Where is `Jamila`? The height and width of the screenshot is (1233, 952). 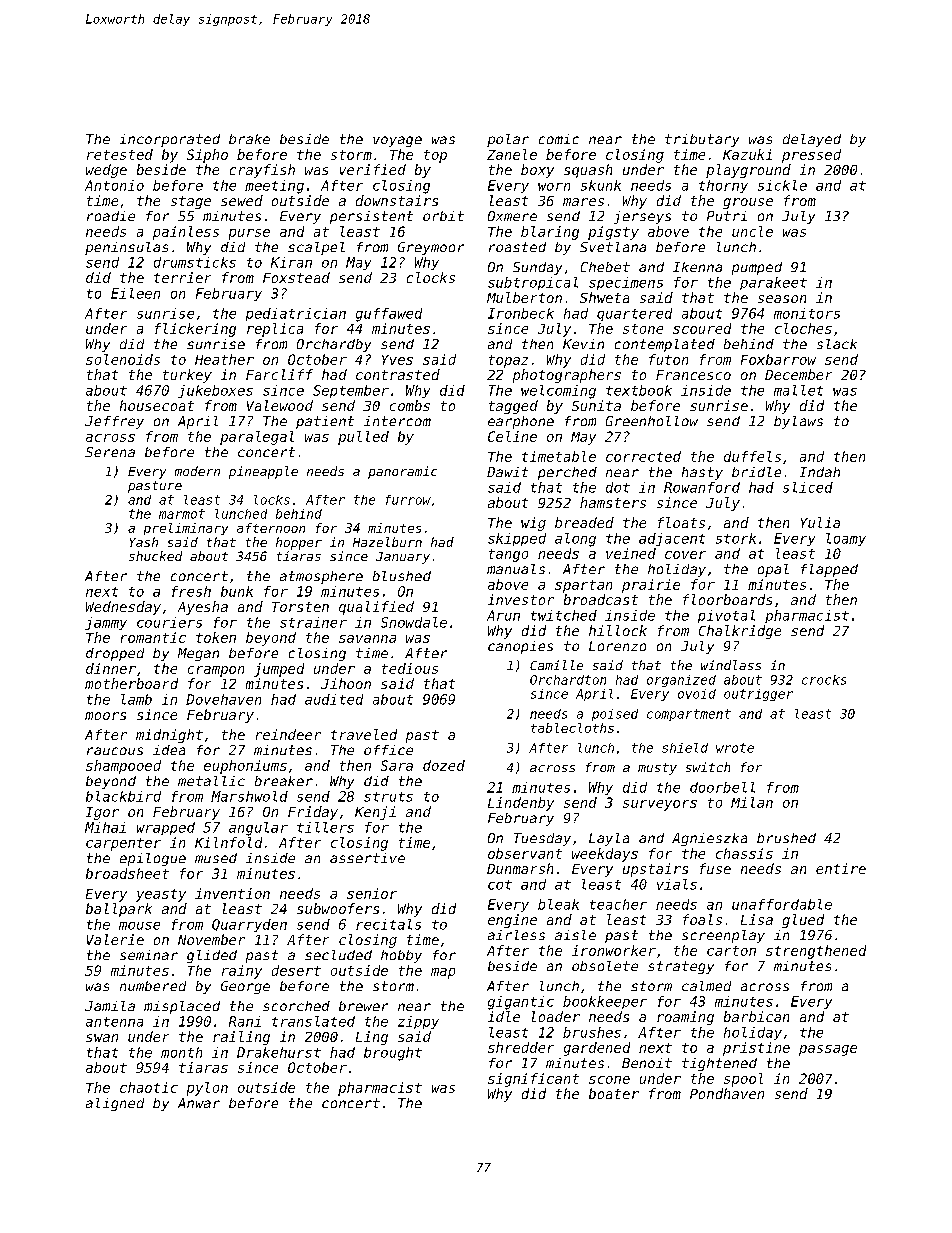
Jamila is located at coordinates (110, 1006).
